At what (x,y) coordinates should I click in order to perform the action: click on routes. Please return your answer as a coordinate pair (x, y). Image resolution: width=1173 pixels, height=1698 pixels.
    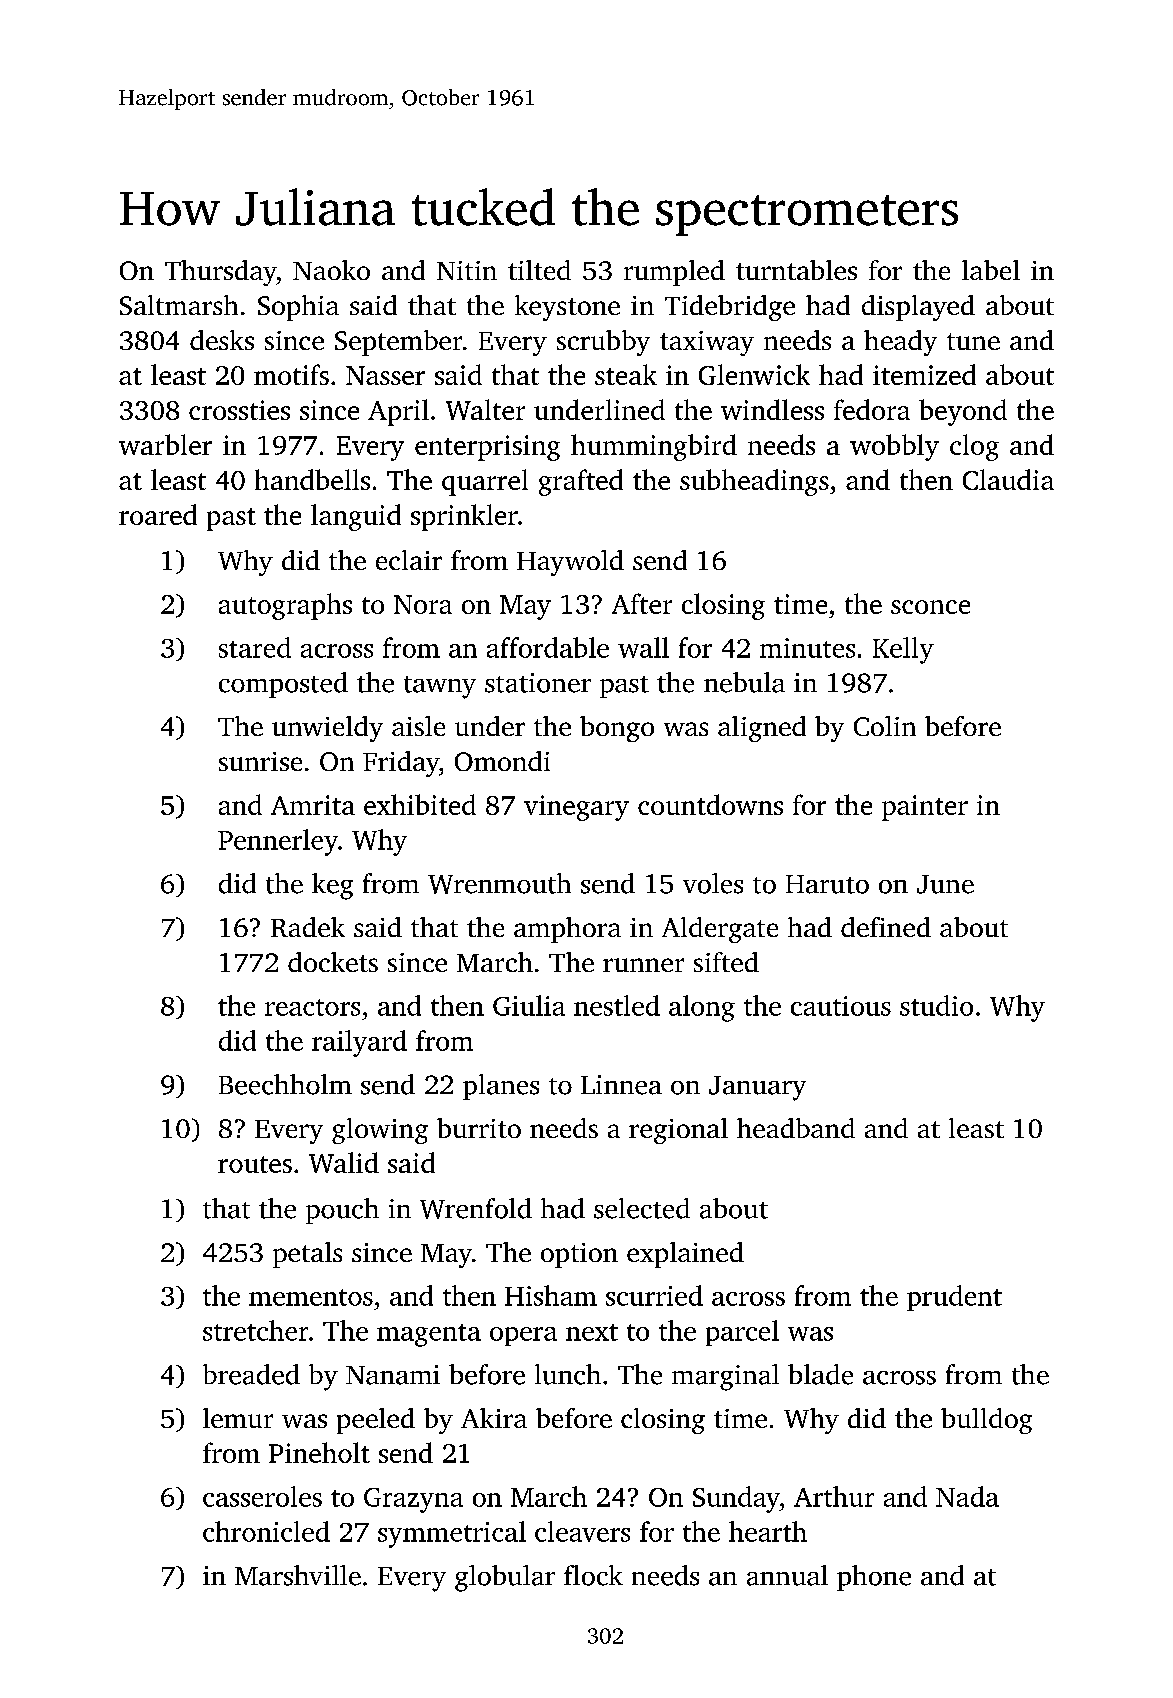
    Looking at the image, I should click on (255, 1164).
